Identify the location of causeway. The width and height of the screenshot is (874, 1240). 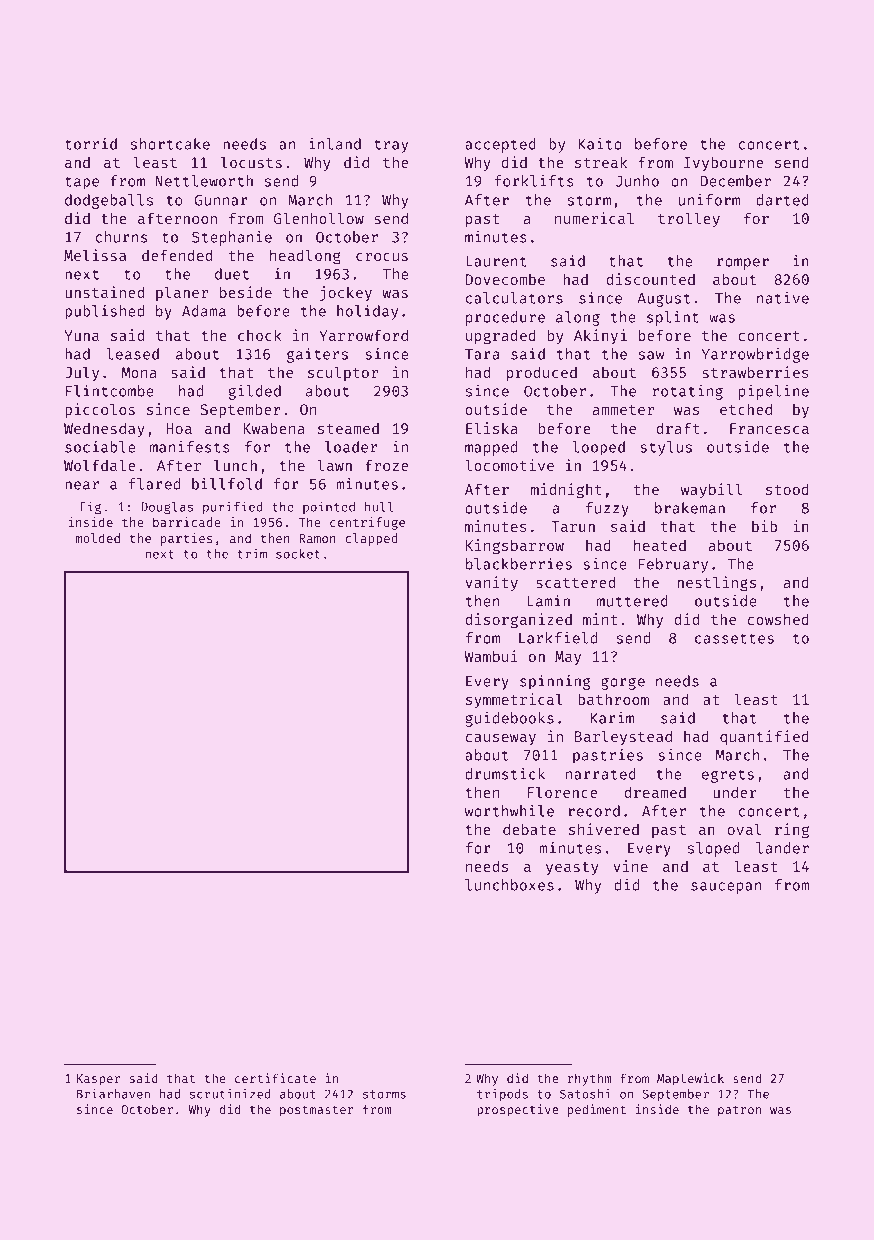
(501, 739).
